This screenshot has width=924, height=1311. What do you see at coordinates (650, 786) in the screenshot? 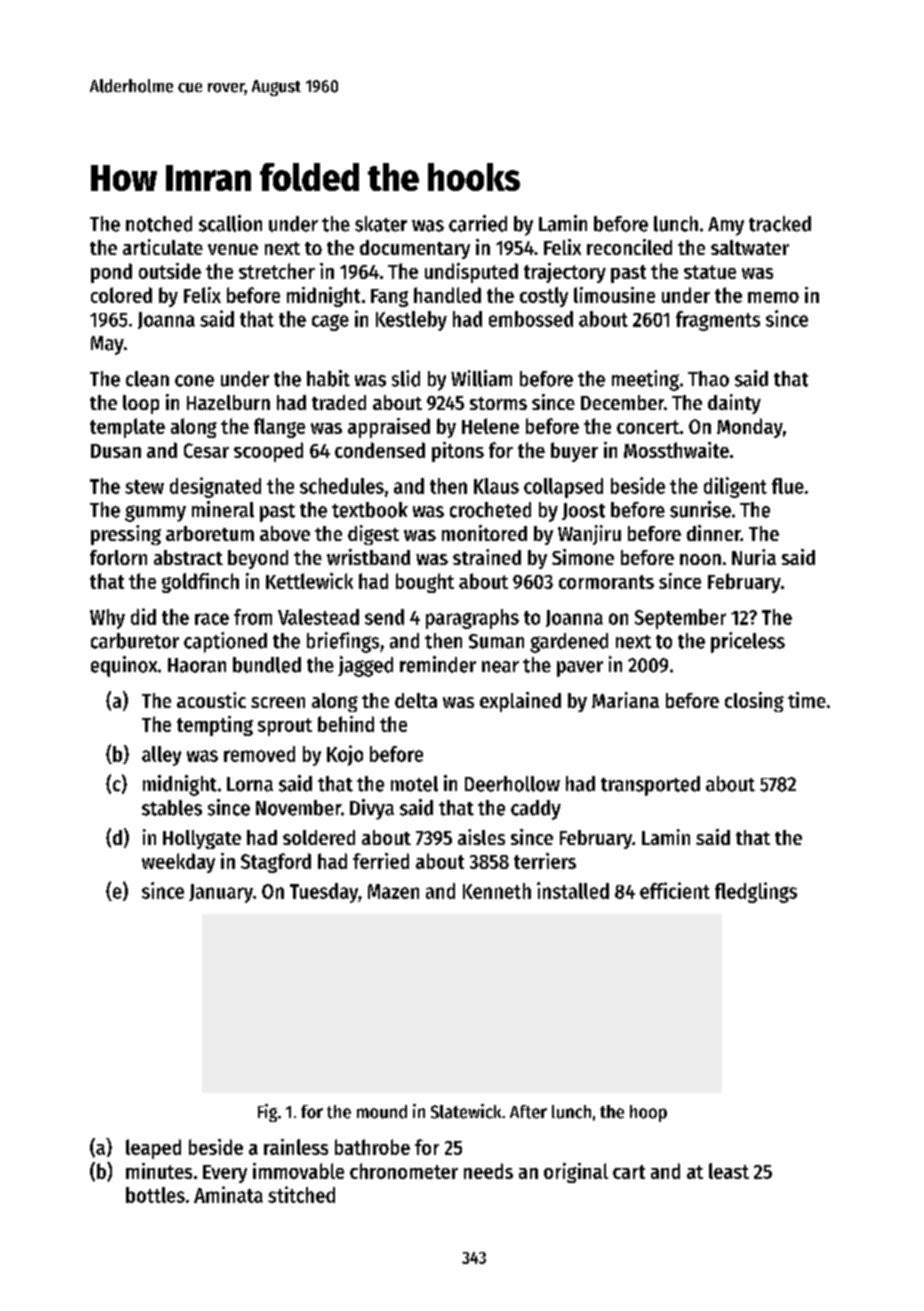
I see `transported` at bounding box center [650, 786].
